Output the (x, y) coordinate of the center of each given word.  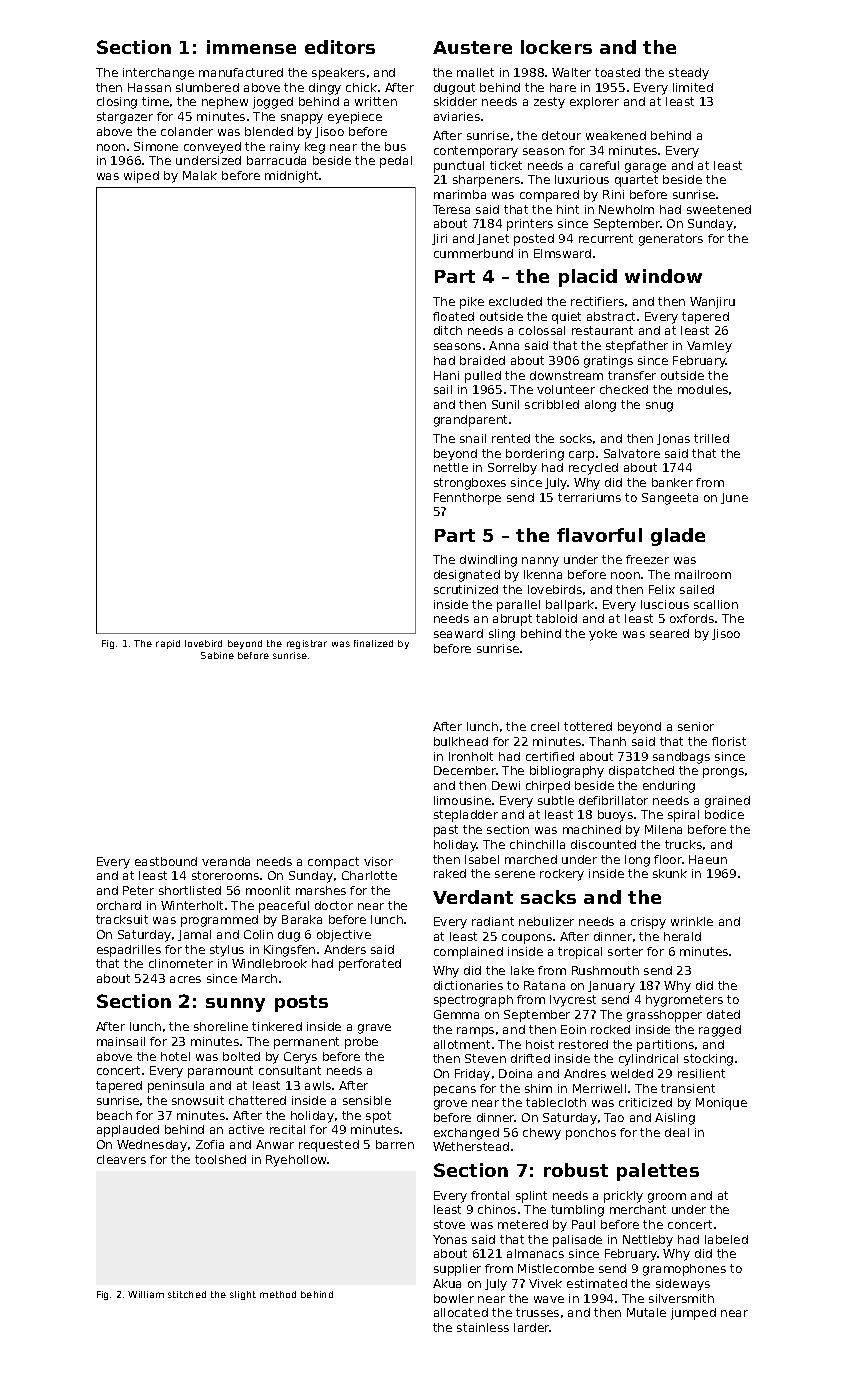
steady (689, 74)
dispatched (641, 772)
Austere (472, 47)
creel (545, 726)
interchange (158, 74)
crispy (648, 923)
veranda (226, 861)
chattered (257, 1100)
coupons (527, 939)
